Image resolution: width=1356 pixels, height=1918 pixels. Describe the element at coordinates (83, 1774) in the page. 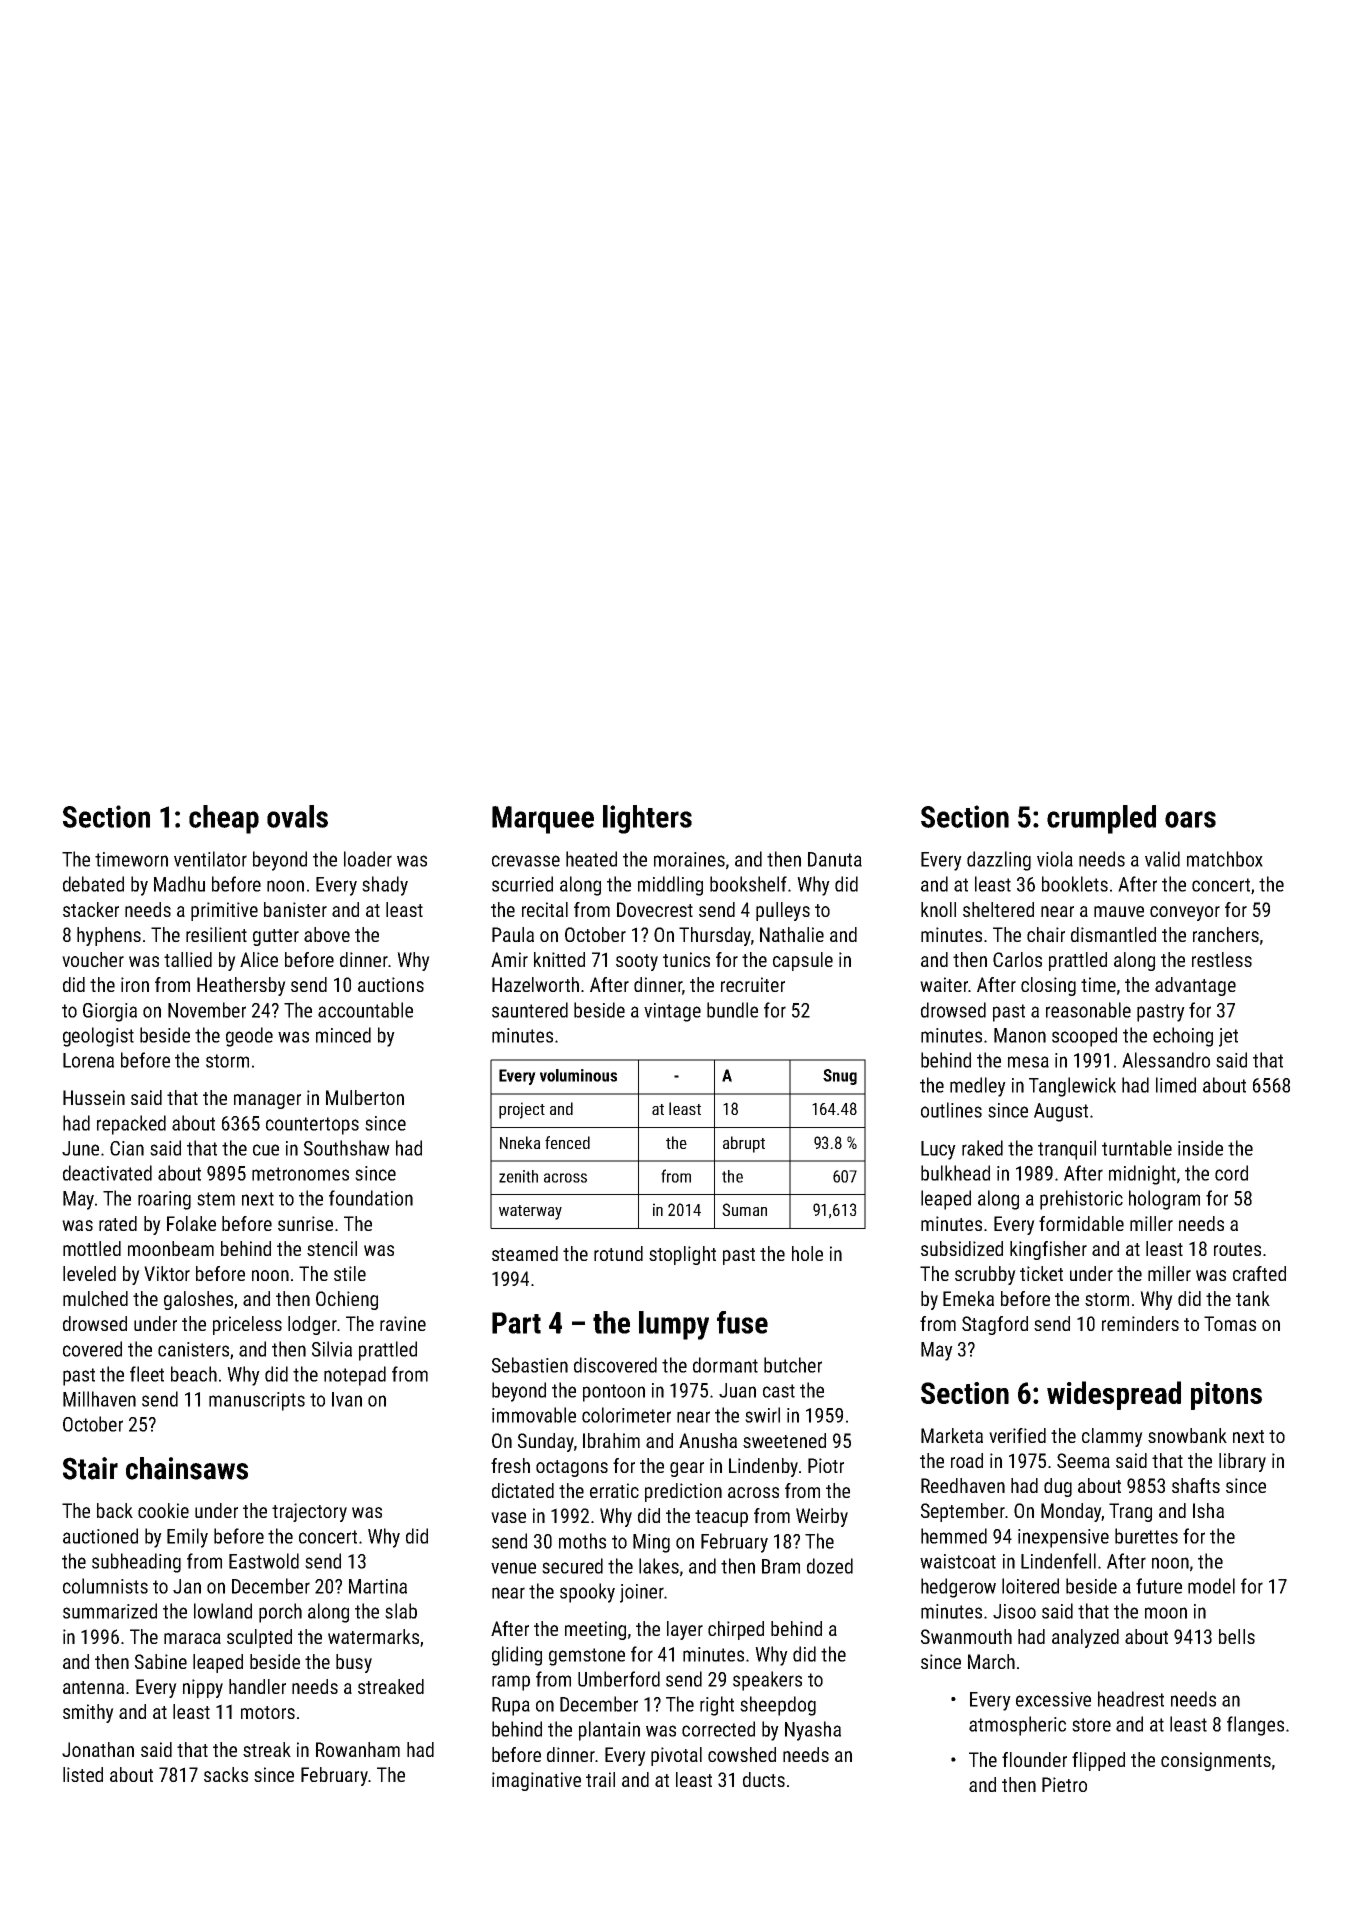

I see `listed` at that location.
